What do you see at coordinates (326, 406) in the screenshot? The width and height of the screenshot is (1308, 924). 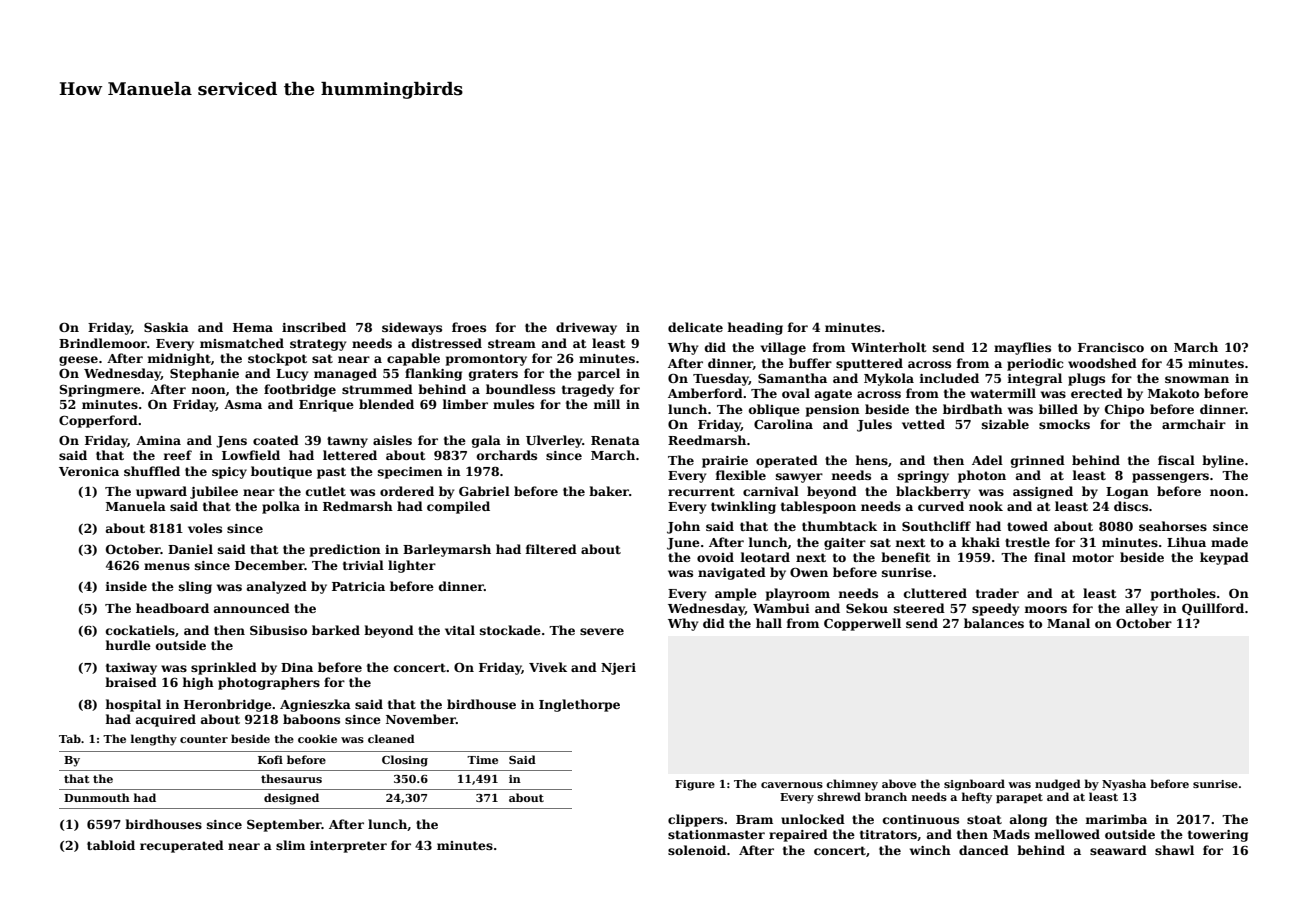 I see `Enrique` at bounding box center [326, 406].
